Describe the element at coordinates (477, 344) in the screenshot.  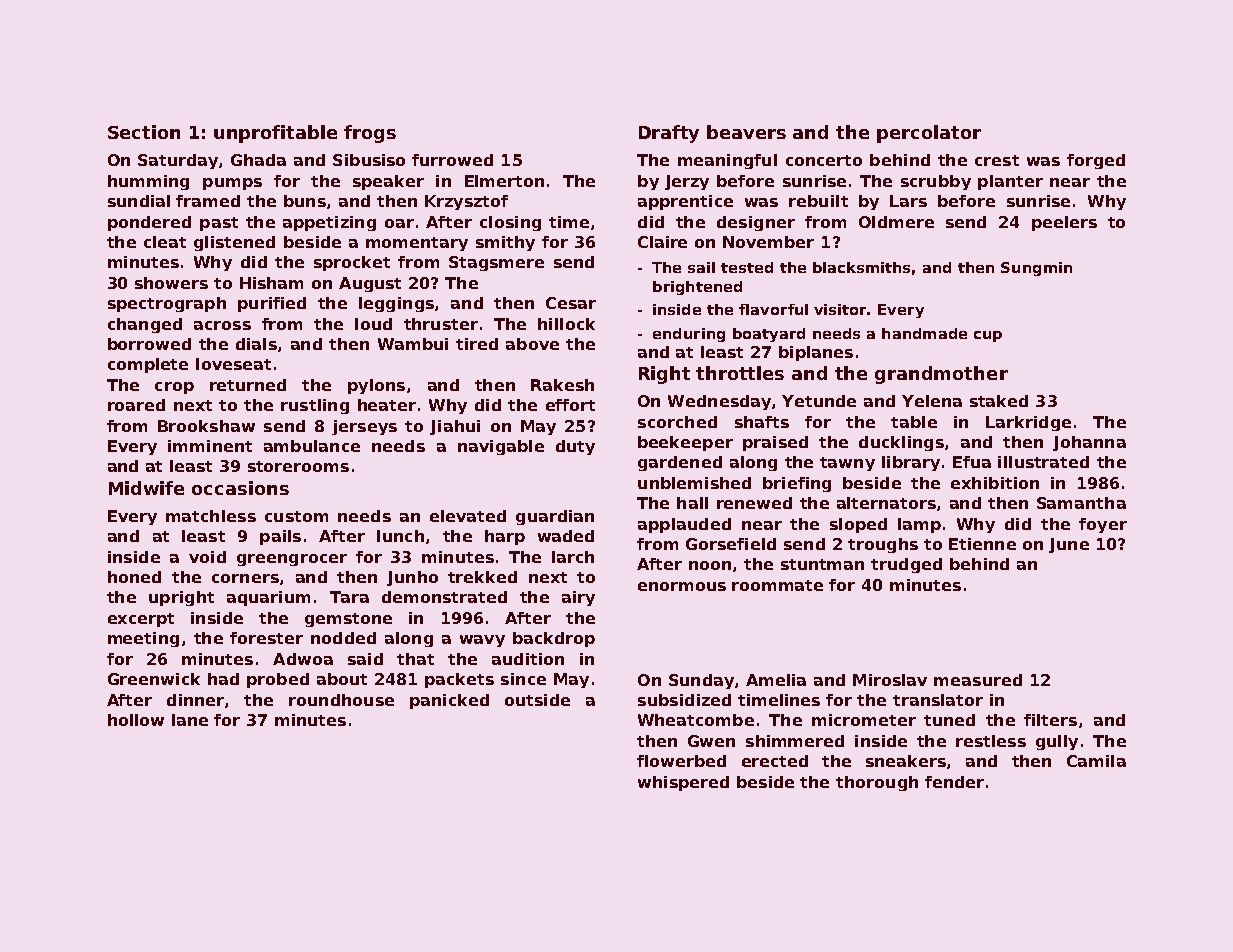
I see `tired` at that location.
